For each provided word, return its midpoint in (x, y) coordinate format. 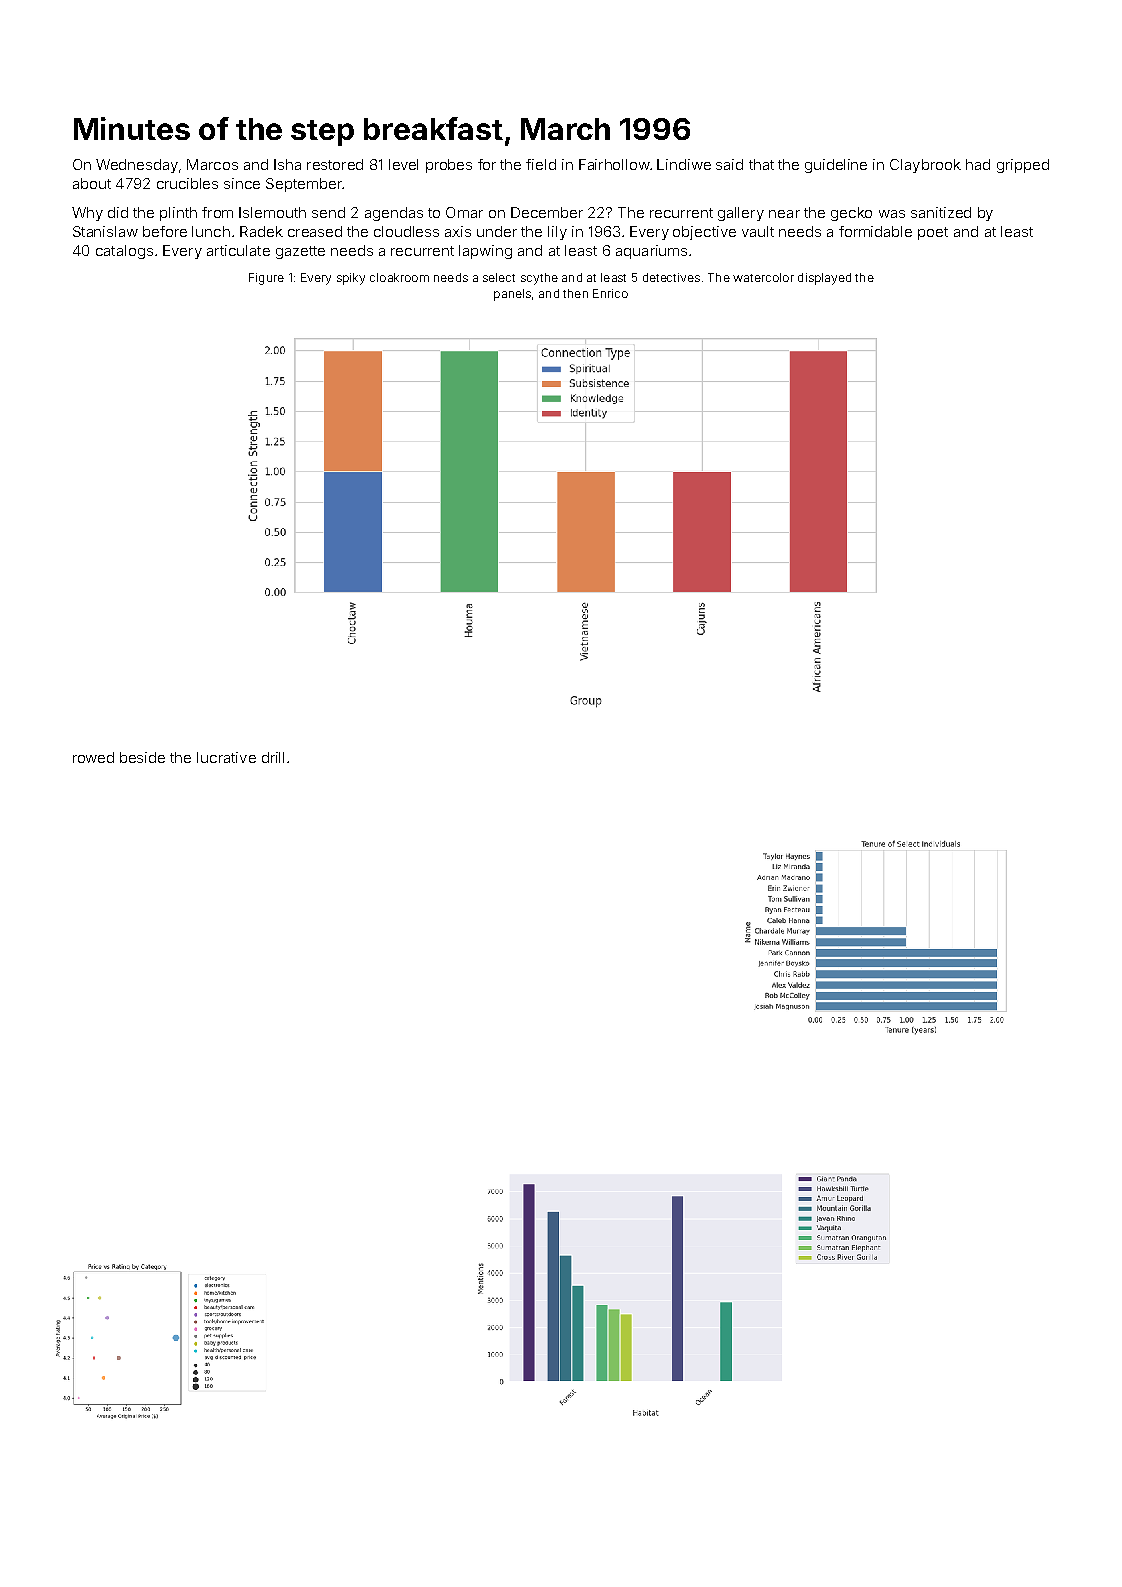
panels (512, 295)
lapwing (485, 252)
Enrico (610, 293)
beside (142, 757)
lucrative (226, 757)
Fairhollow (614, 164)
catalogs (124, 252)
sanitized (941, 212)
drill (273, 757)
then (575, 293)
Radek (261, 231)
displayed (824, 279)
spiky (351, 279)
